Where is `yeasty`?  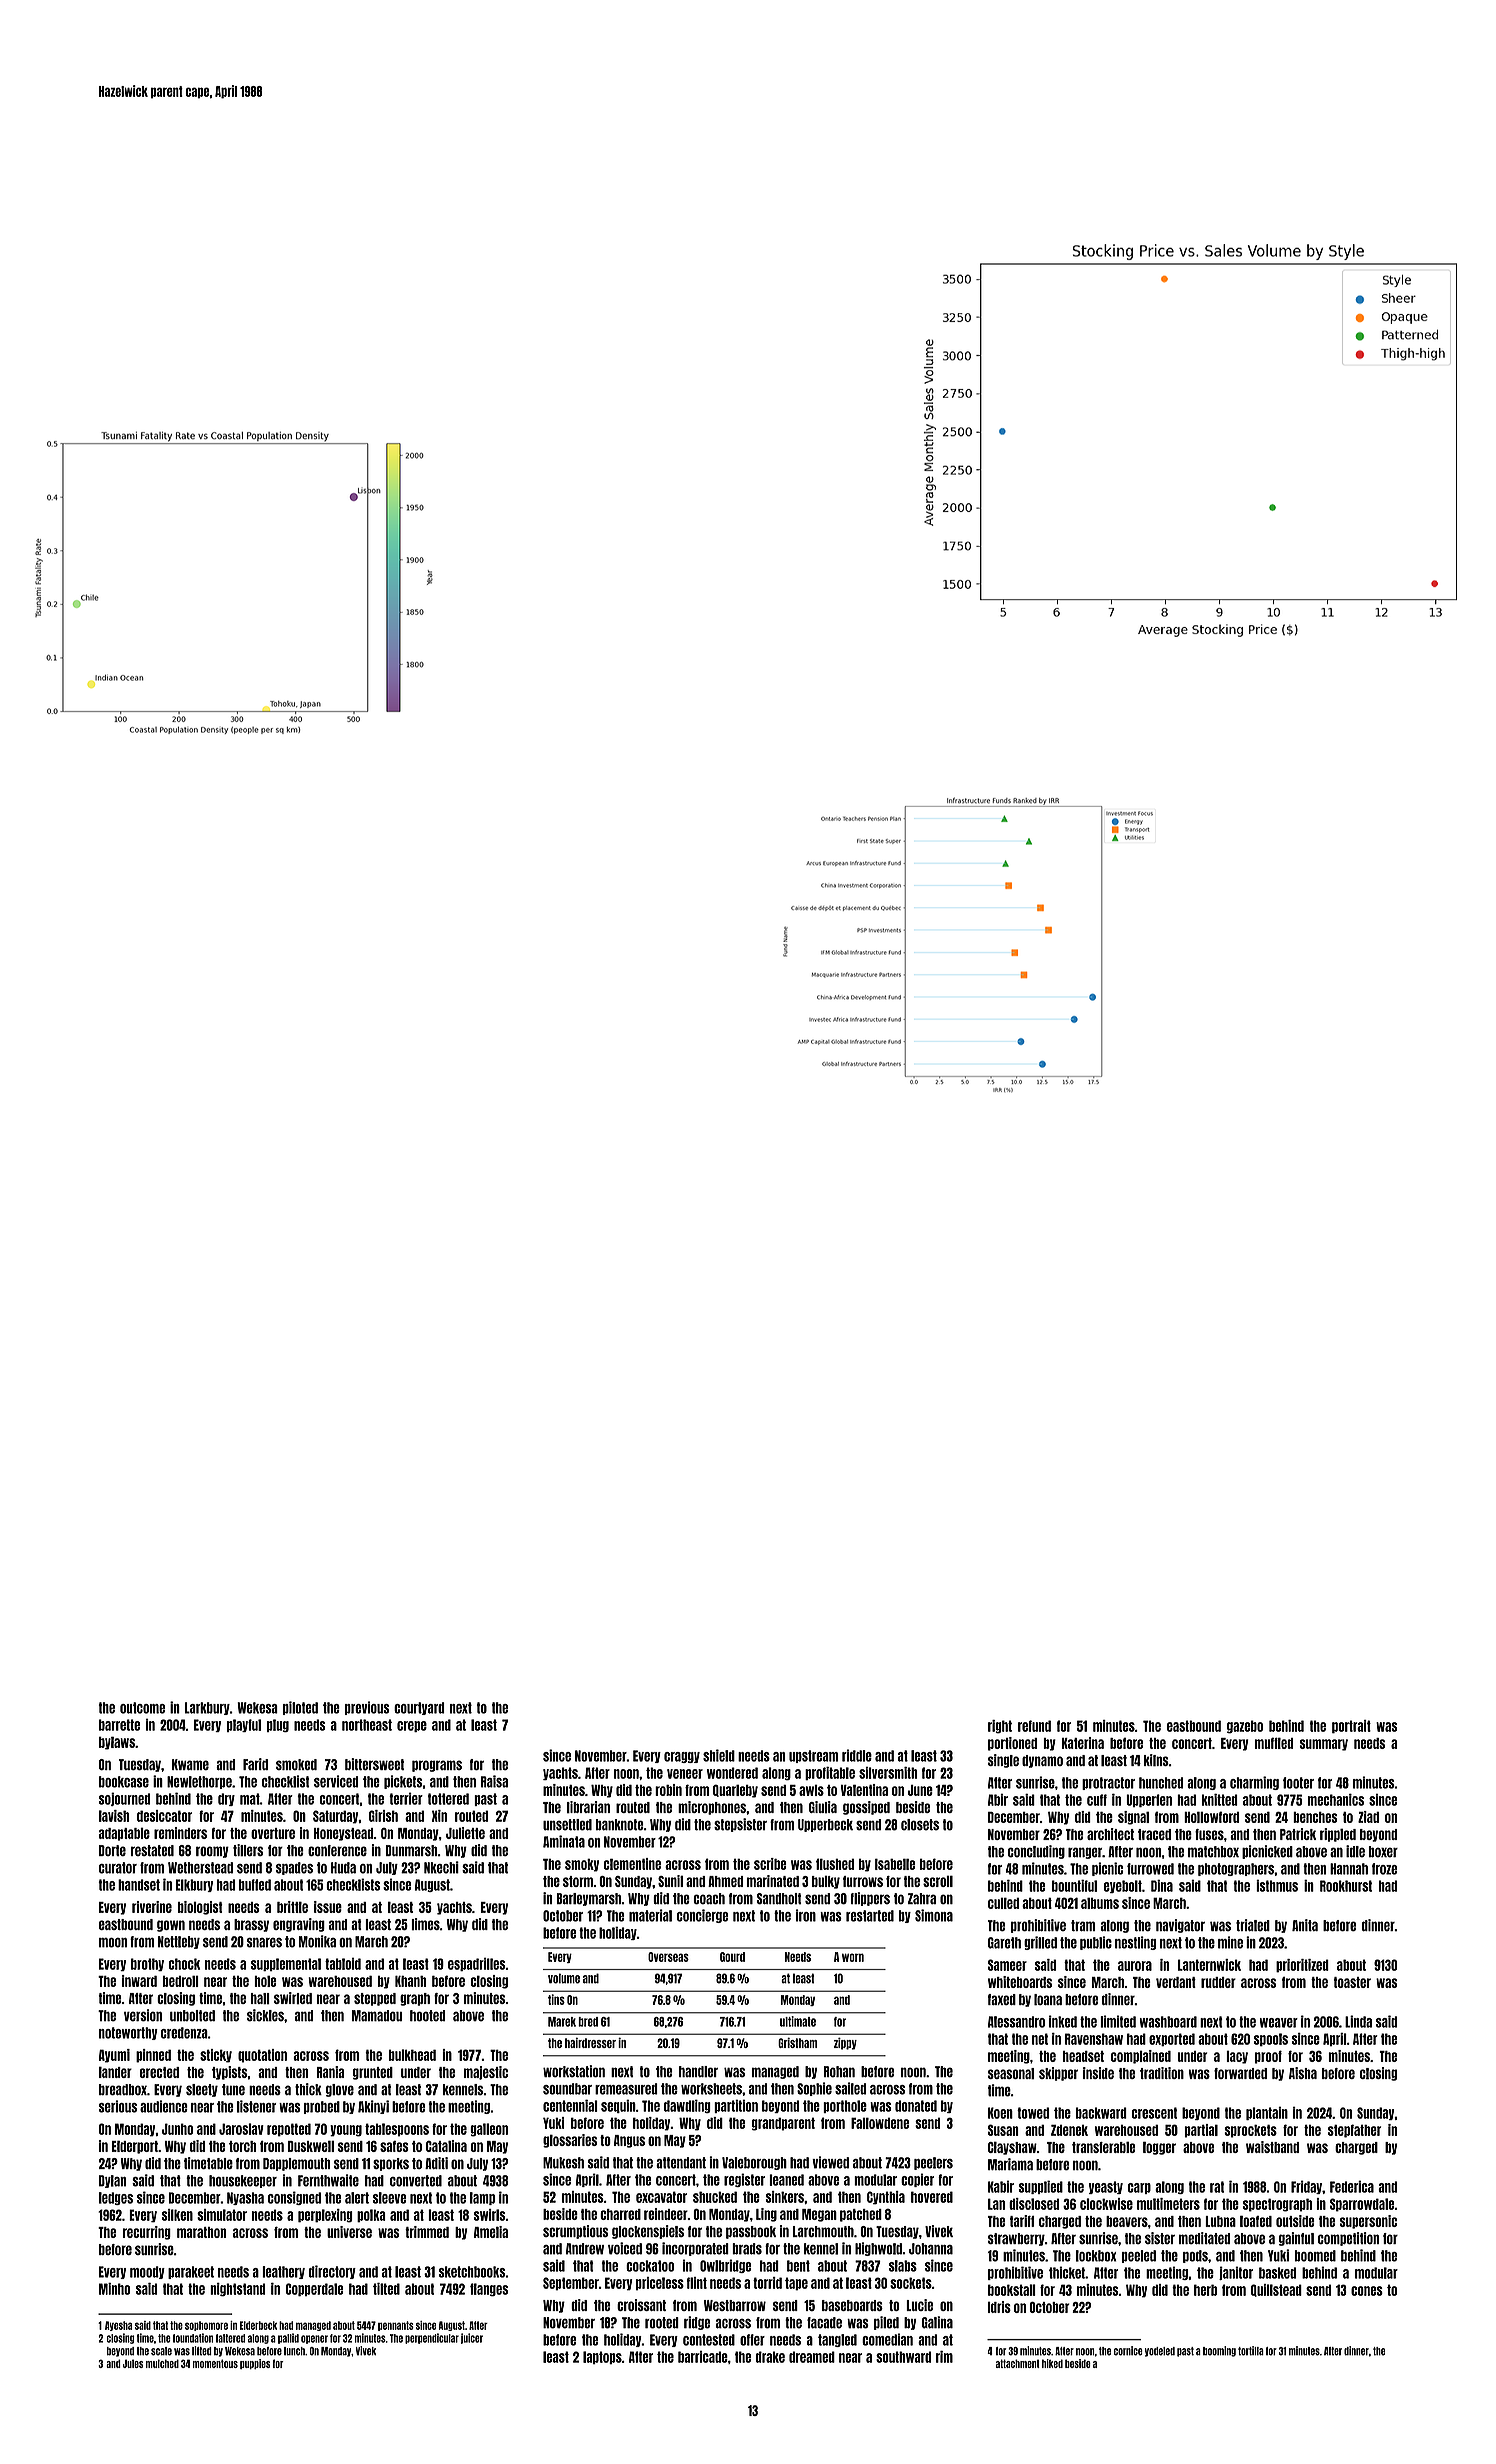
yeasty is located at coordinates (1106, 2187).
